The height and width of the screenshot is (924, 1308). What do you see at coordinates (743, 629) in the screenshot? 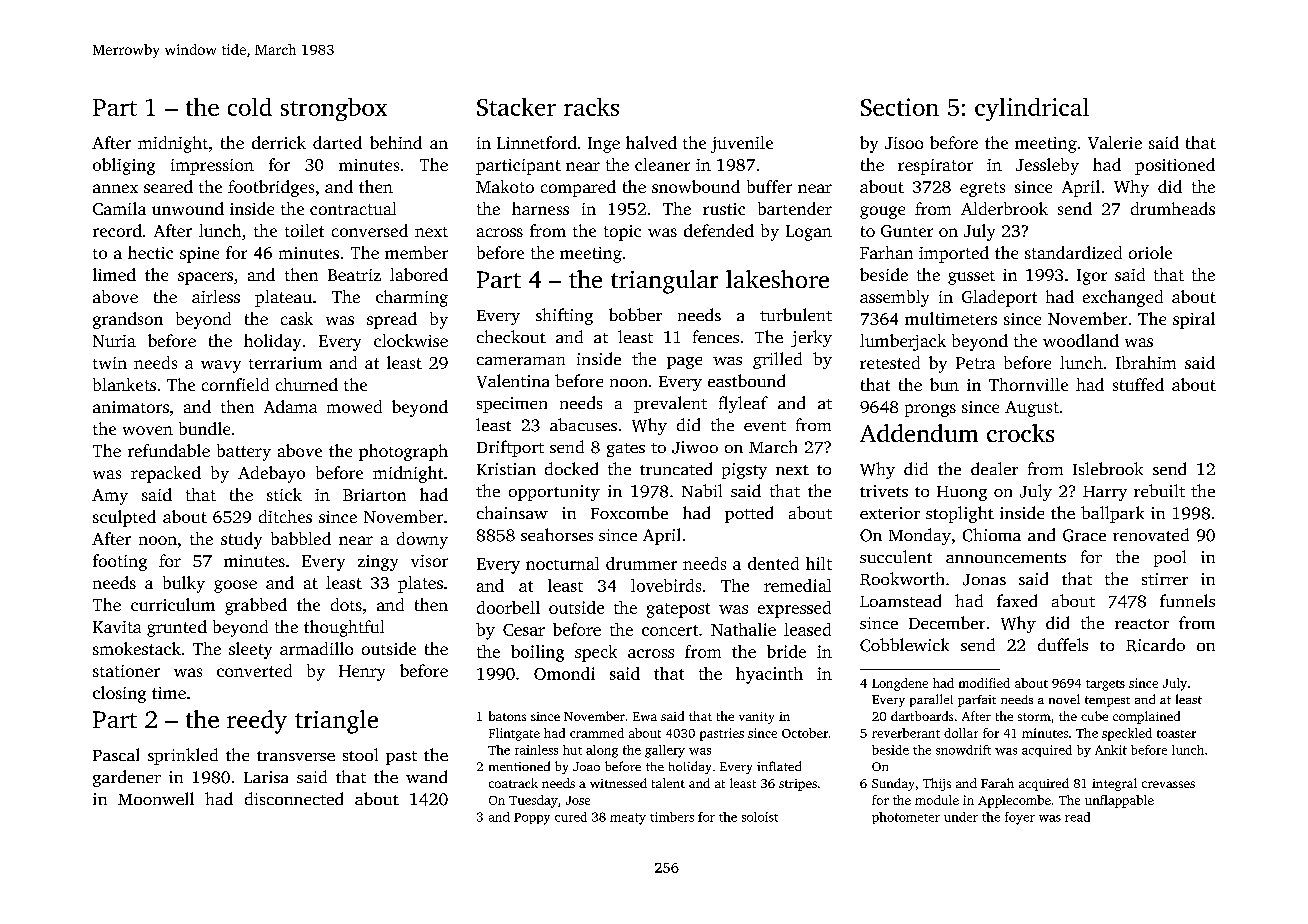
I see `Nathalie` at bounding box center [743, 629].
